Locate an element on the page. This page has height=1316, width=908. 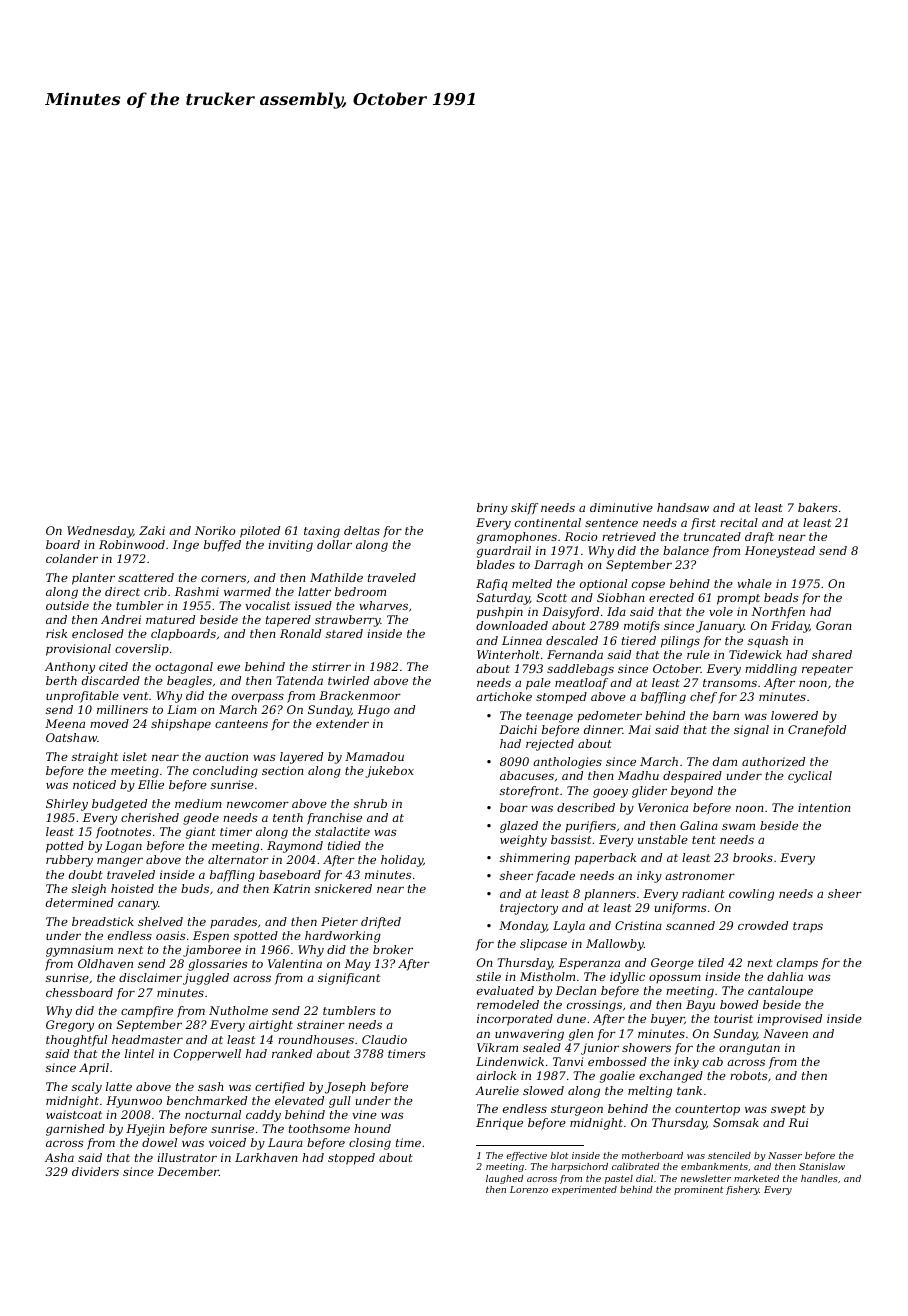
bakers is located at coordinates (818, 507).
